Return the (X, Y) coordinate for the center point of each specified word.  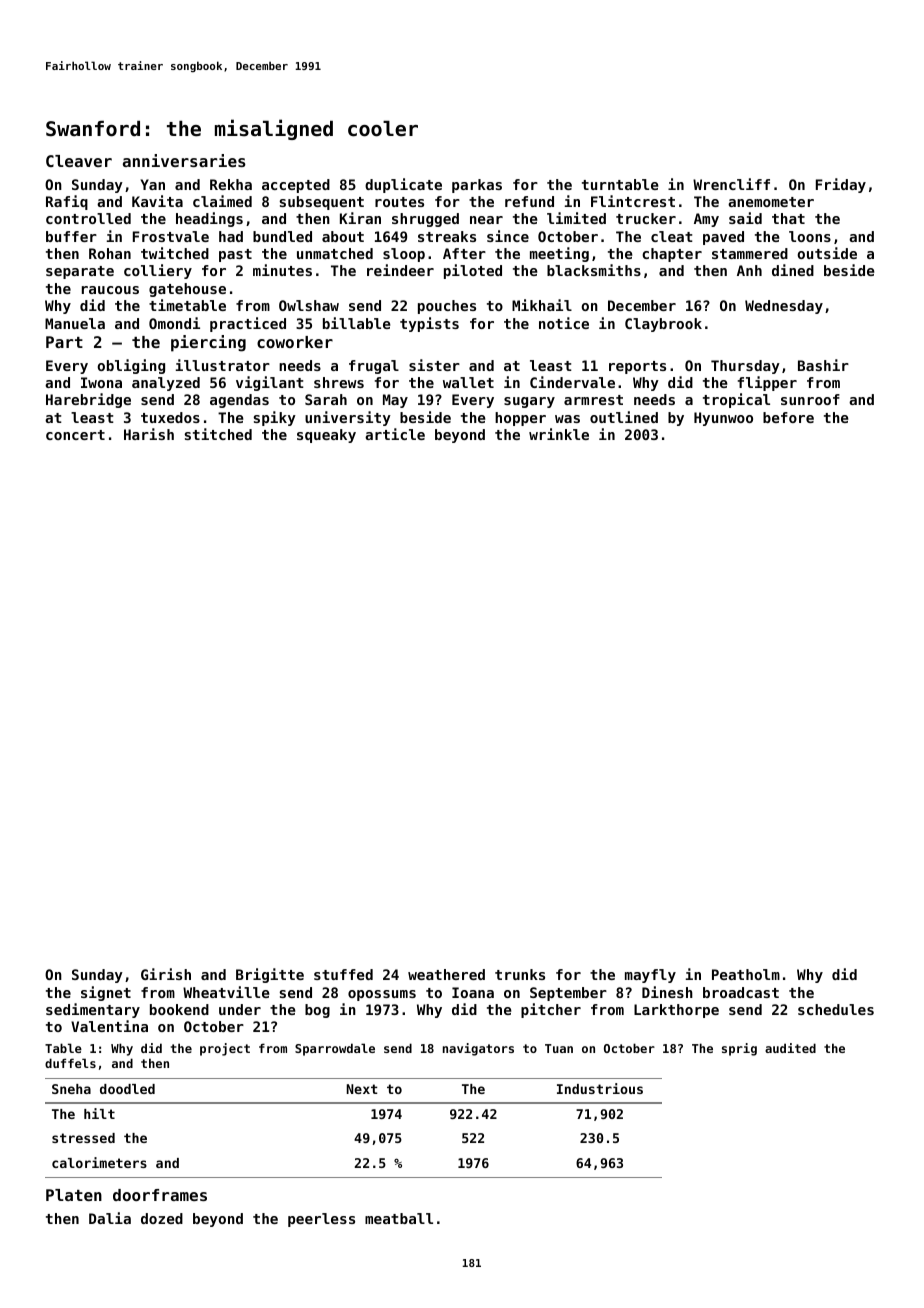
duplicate (403, 185)
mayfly (650, 976)
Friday (841, 185)
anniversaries (184, 160)
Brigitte (270, 975)
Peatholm (746, 974)
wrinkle (559, 434)
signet (106, 993)
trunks (520, 974)
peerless (321, 1220)
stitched (218, 434)
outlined (624, 417)
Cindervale (572, 382)
